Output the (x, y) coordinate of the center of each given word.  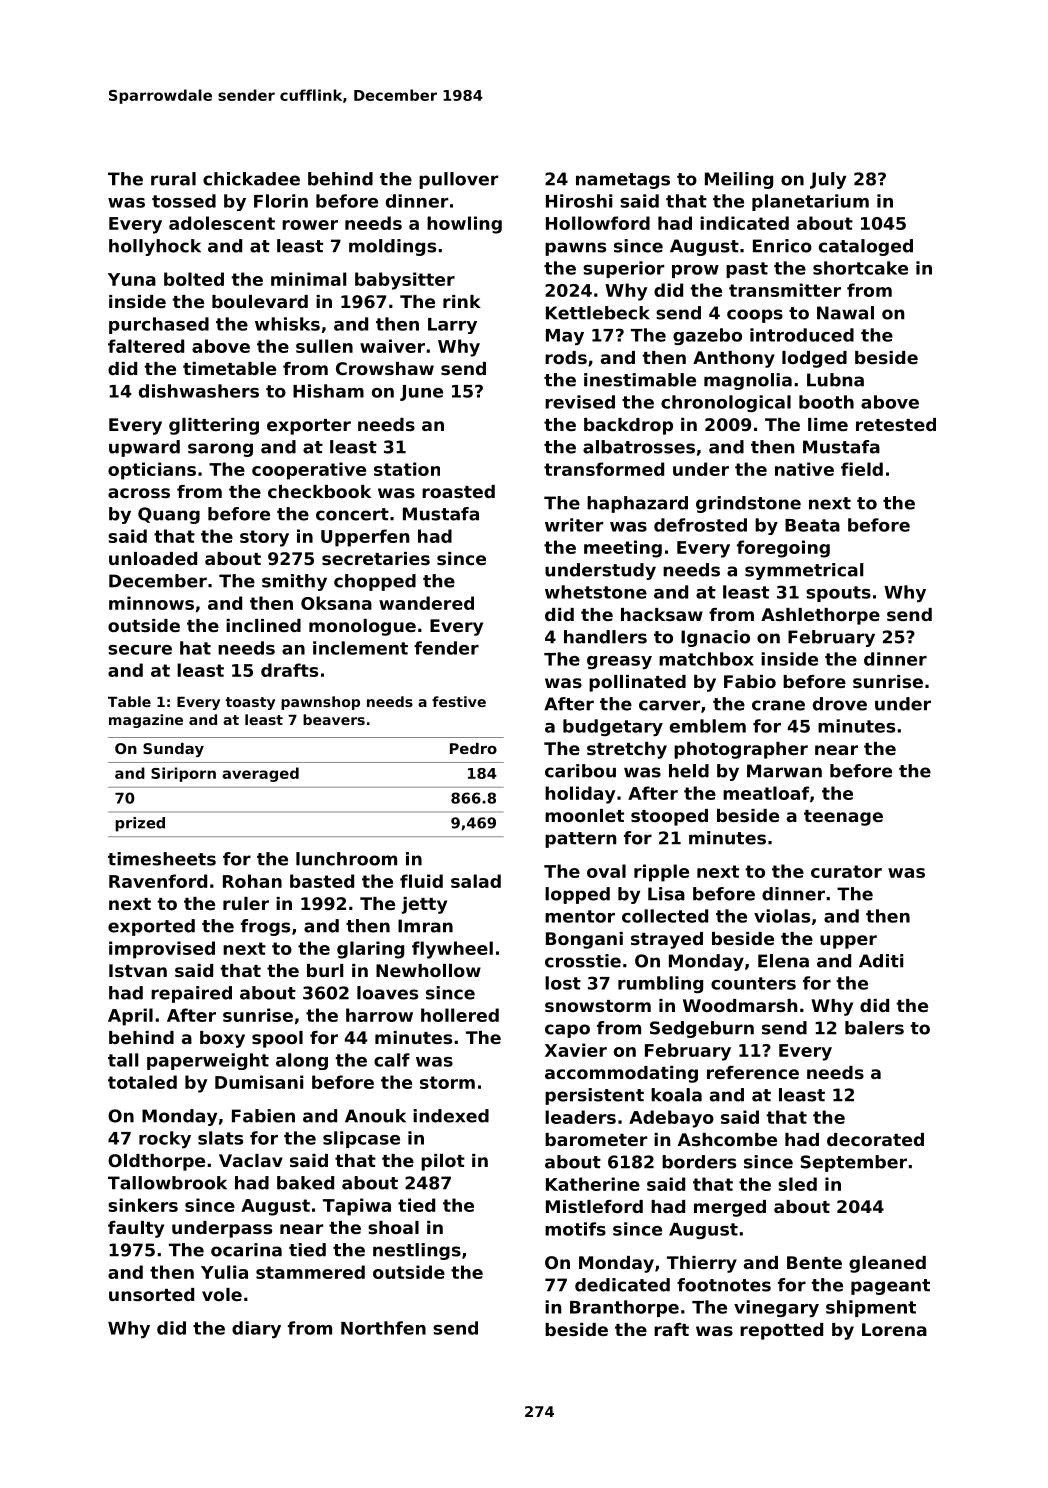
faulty (136, 1229)
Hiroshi (579, 201)
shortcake (860, 268)
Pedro (473, 748)
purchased (159, 325)
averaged (260, 774)
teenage (843, 818)
